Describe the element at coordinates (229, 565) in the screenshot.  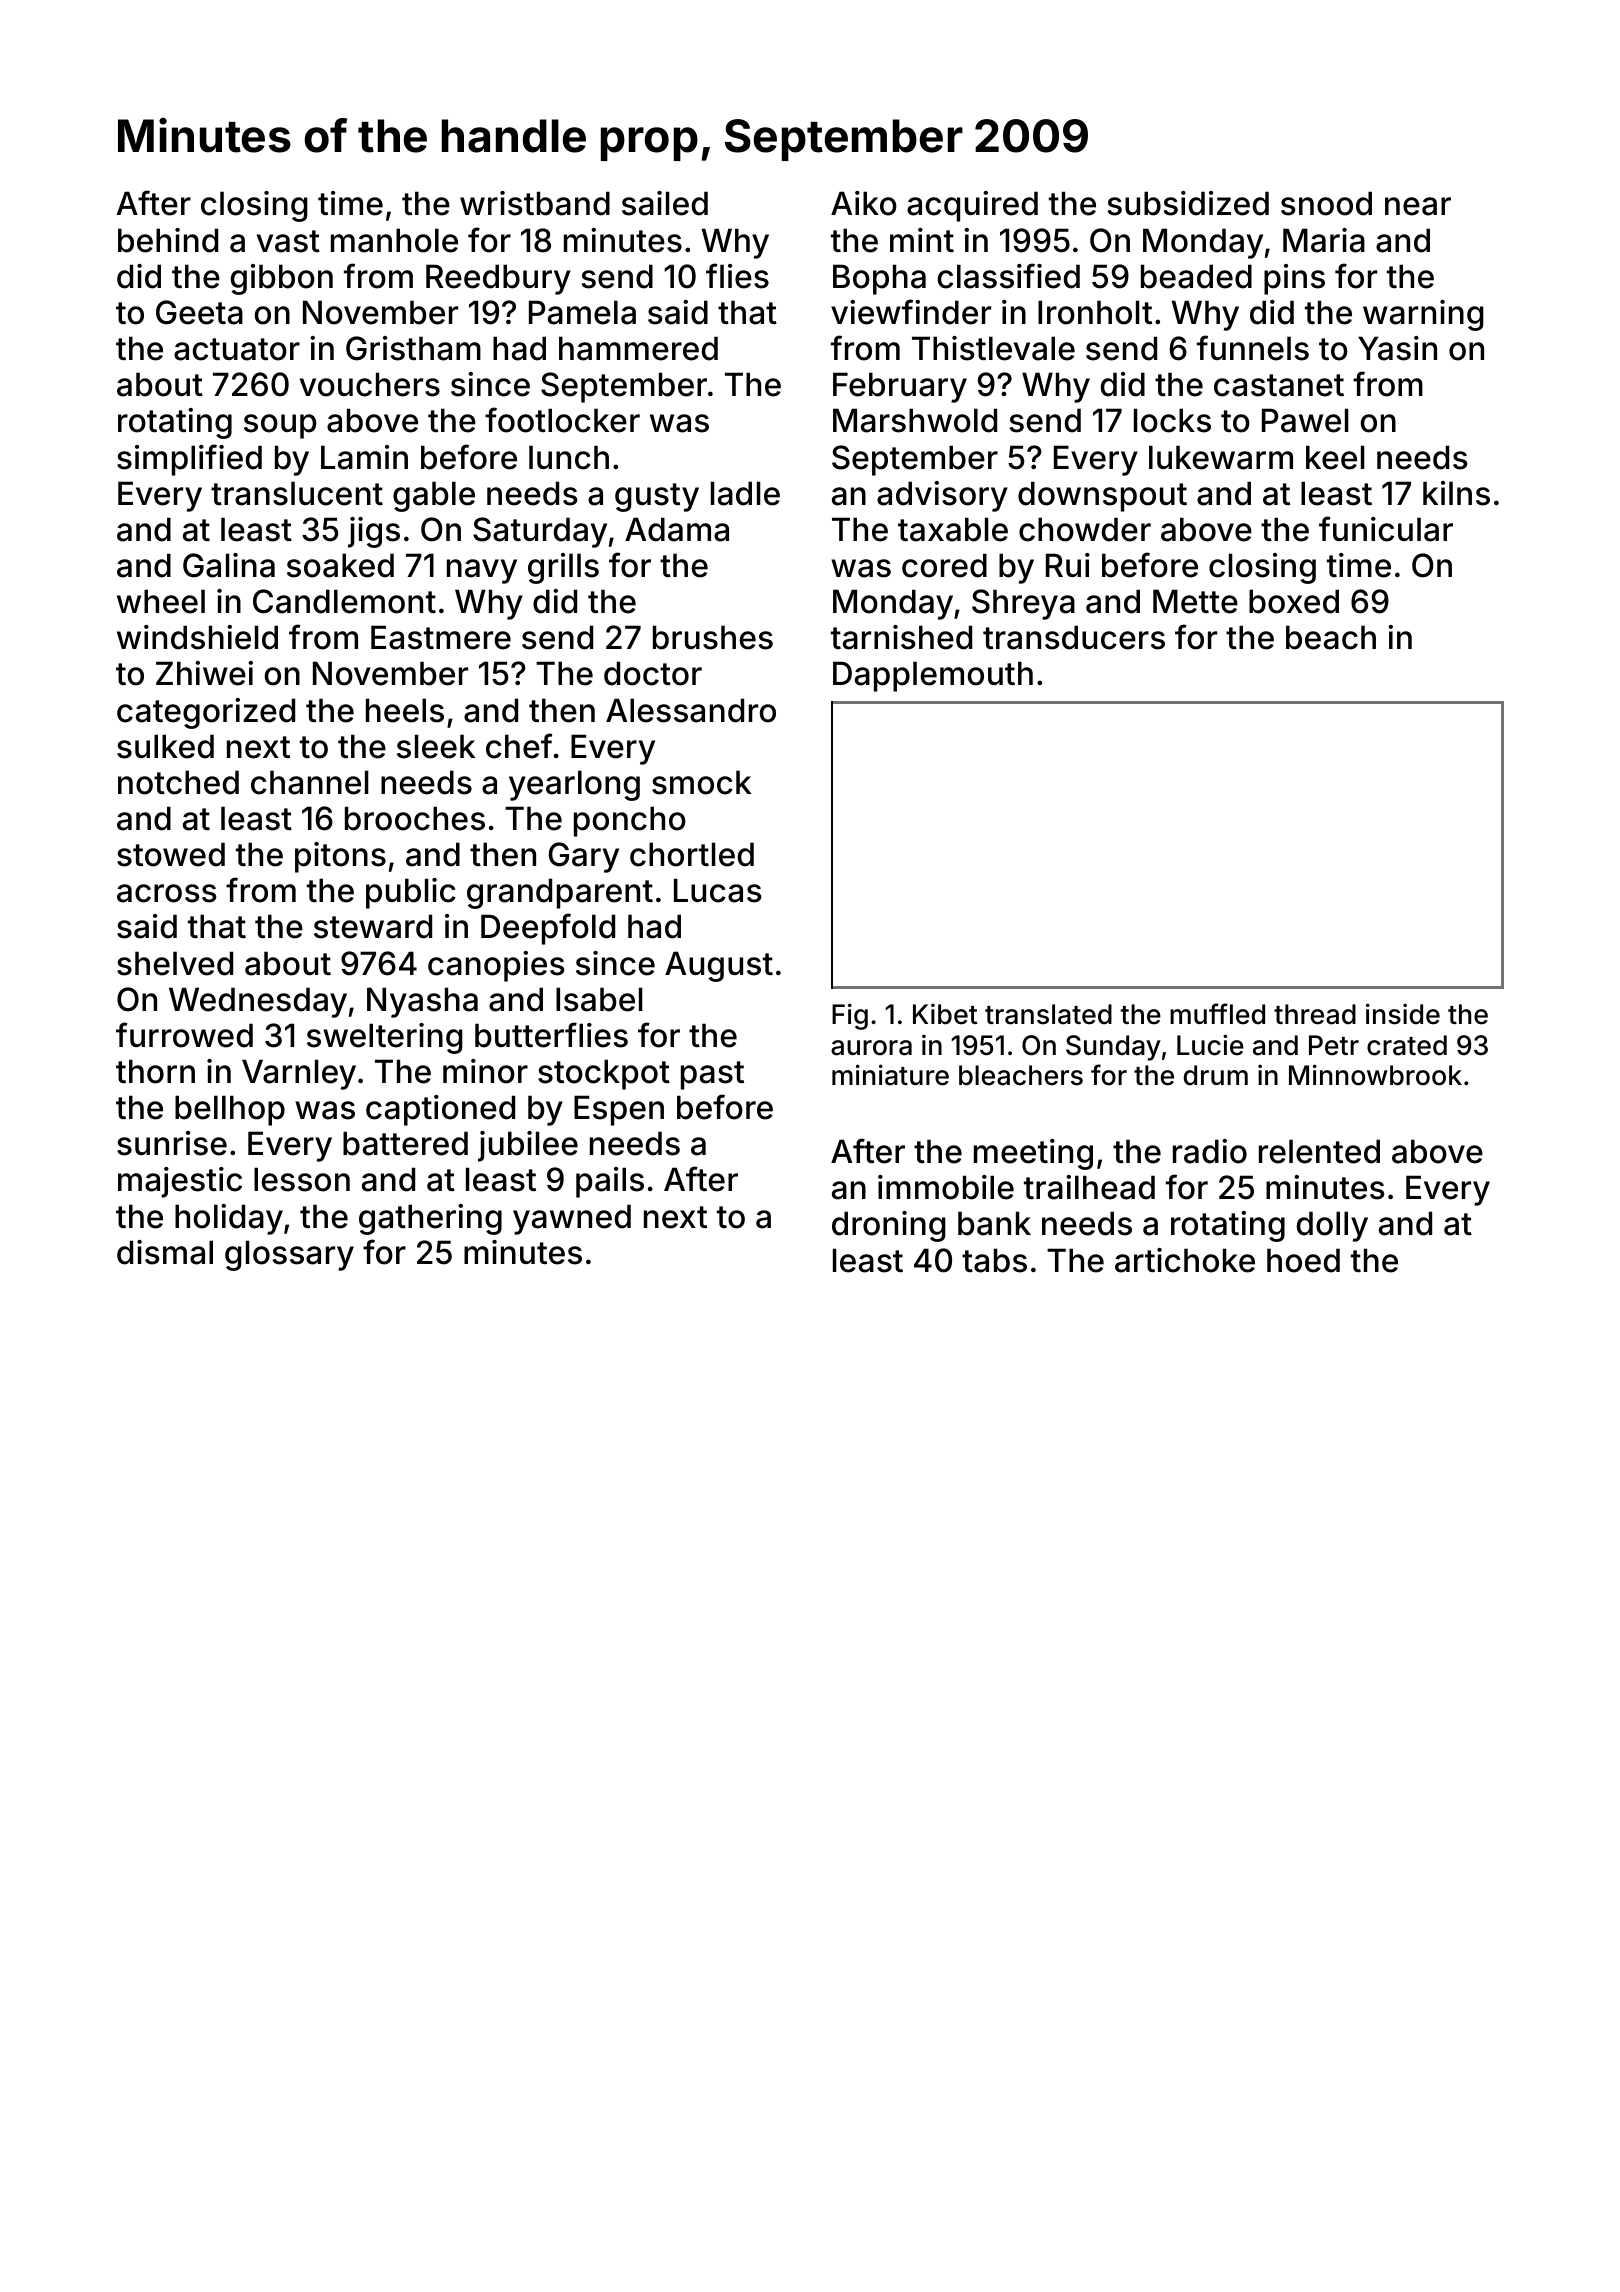
I see `Galina` at that location.
